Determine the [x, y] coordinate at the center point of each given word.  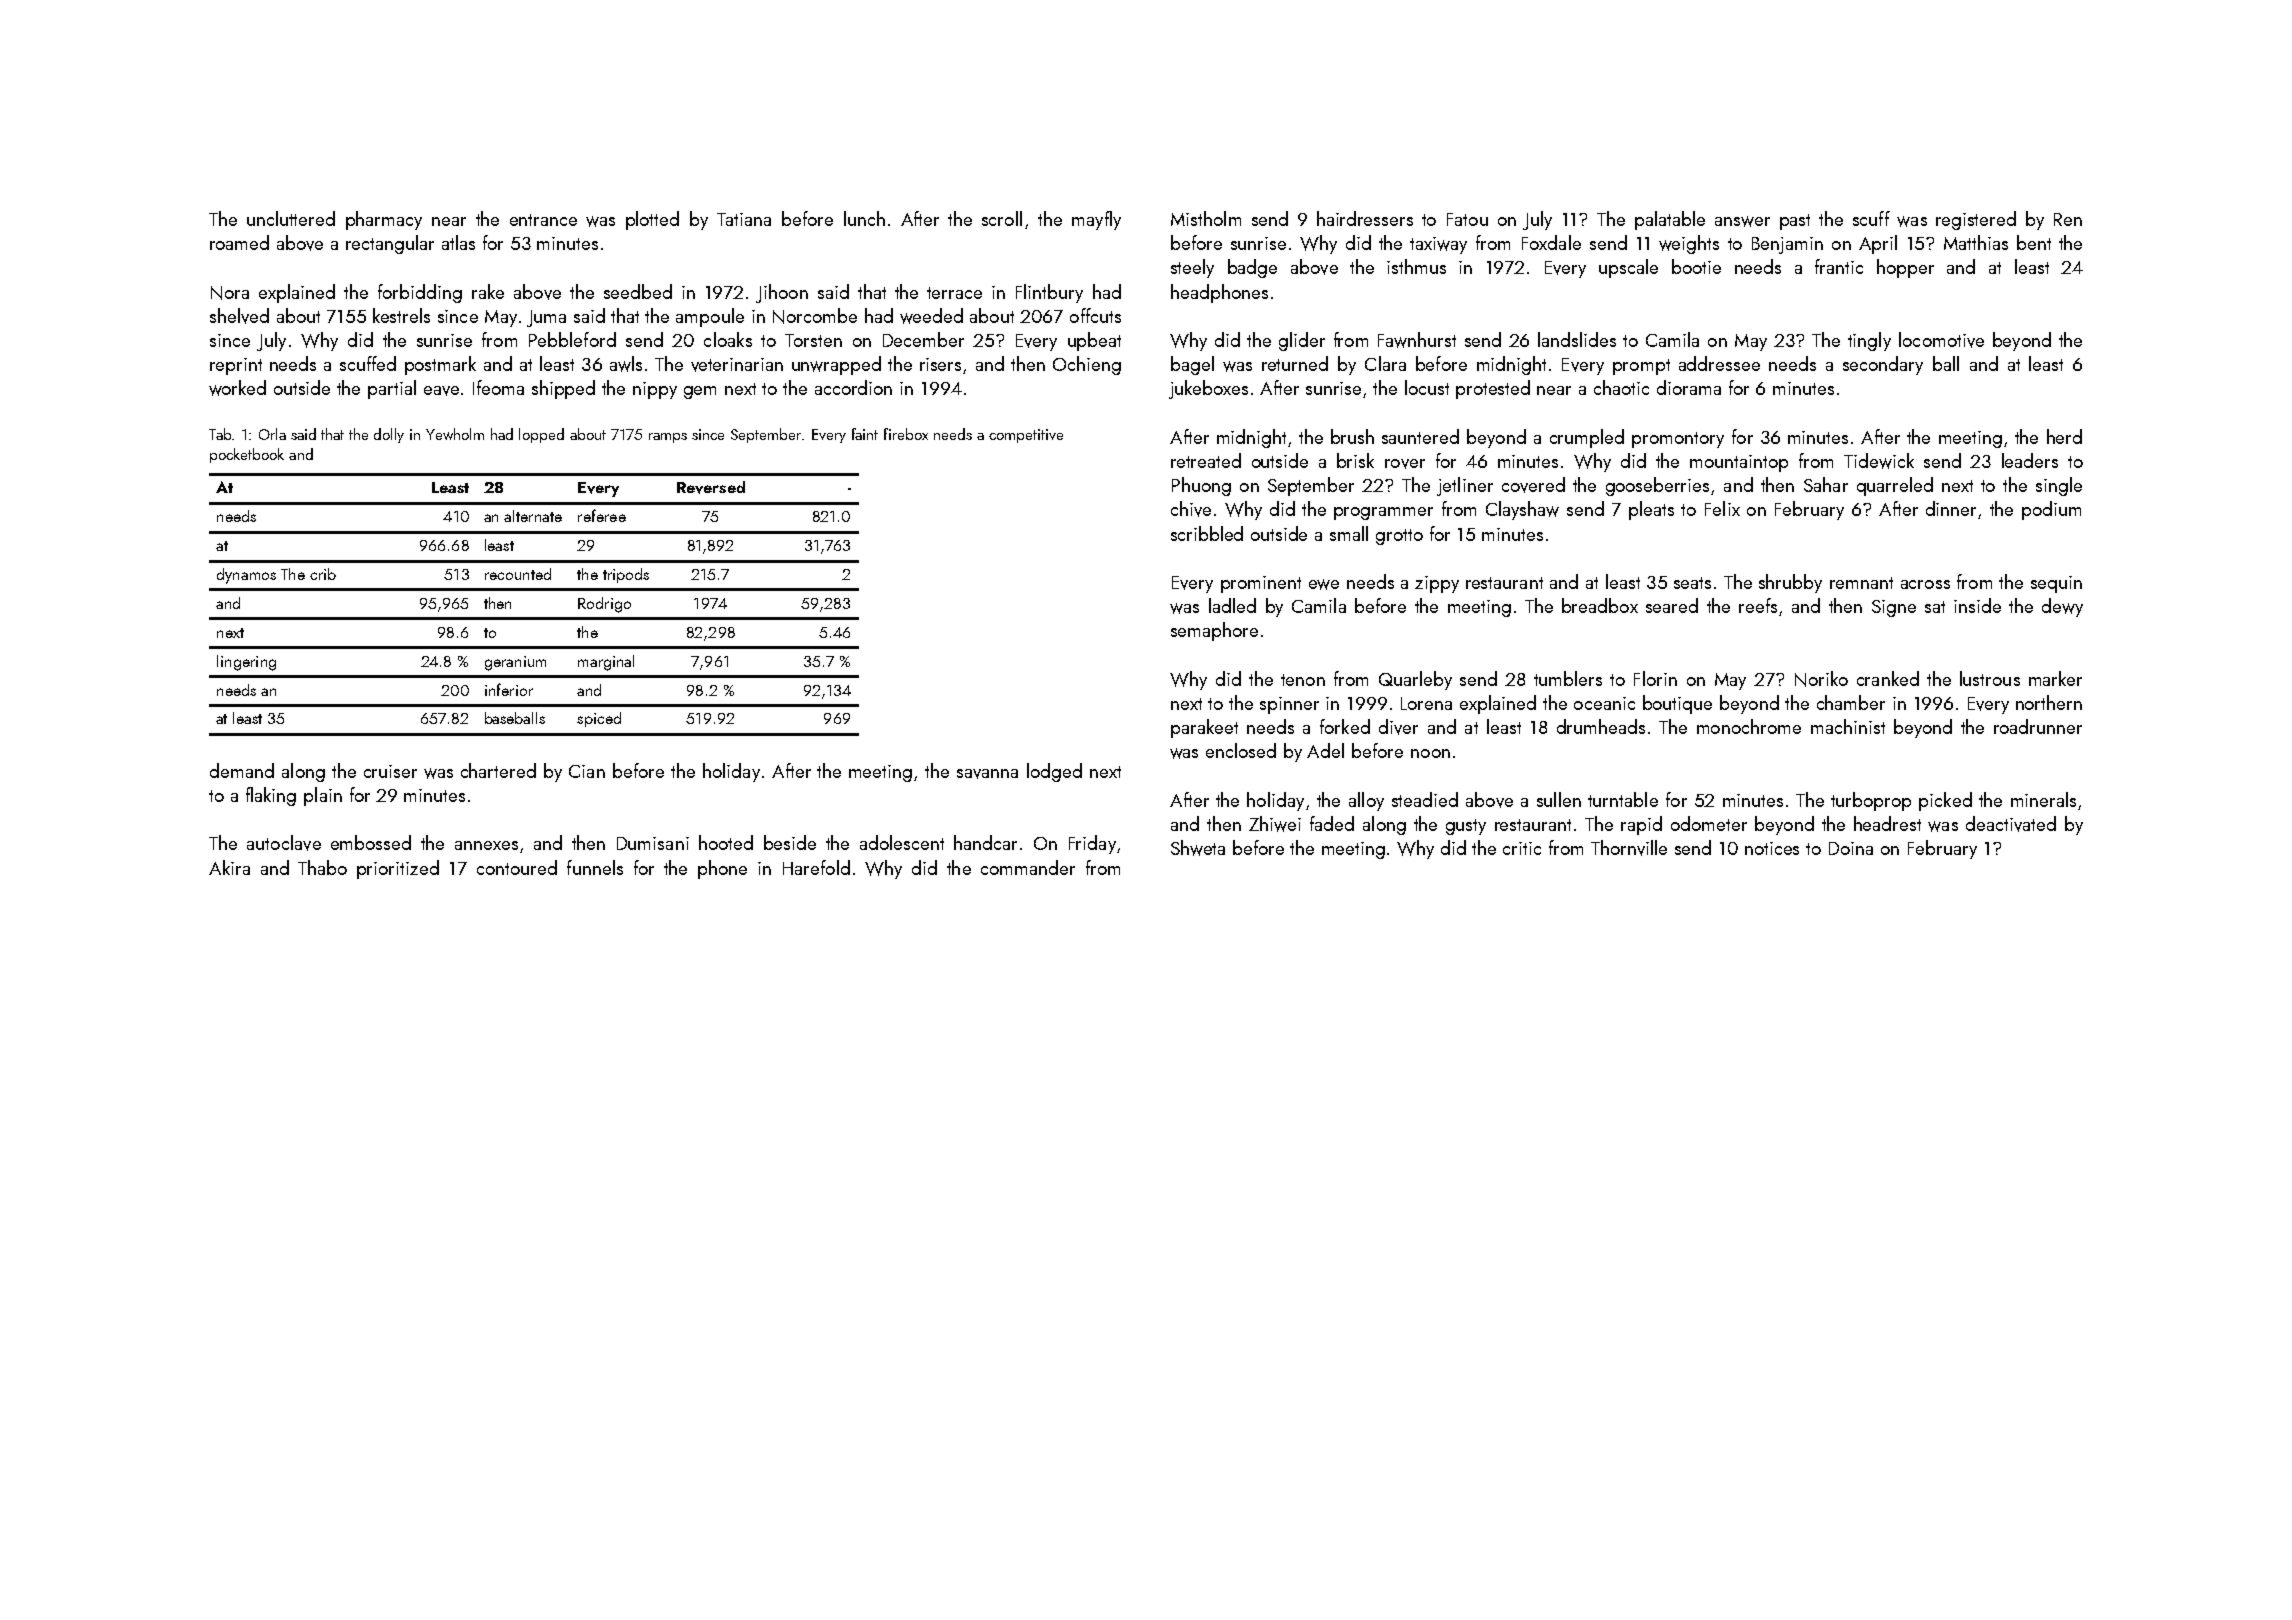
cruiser [390, 771]
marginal [606, 663]
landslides [1577, 339]
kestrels [401, 315]
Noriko [1821, 679]
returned [1295, 363]
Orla [272, 434]
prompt [1641, 367]
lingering [246, 663]
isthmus [1416, 266]
